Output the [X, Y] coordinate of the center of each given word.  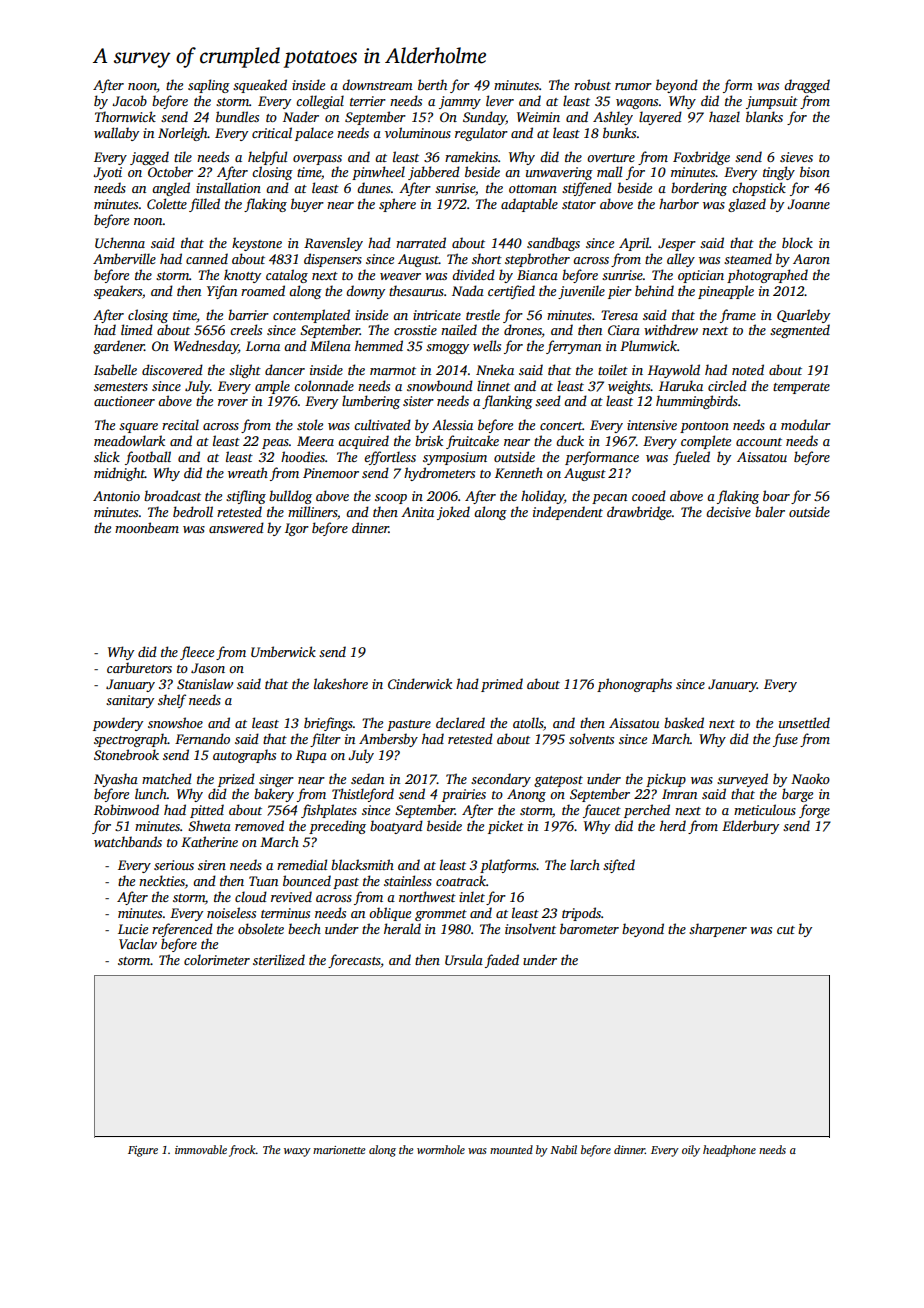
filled [204, 205]
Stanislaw [205, 683]
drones [523, 331]
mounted [511, 1149]
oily [691, 1151]
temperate [801, 388]
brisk [429, 440]
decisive [728, 511]
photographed [767, 276]
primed [502, 685]
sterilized [279, 959]
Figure [143, 1151]
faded [502, 961]
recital [180, 424]
